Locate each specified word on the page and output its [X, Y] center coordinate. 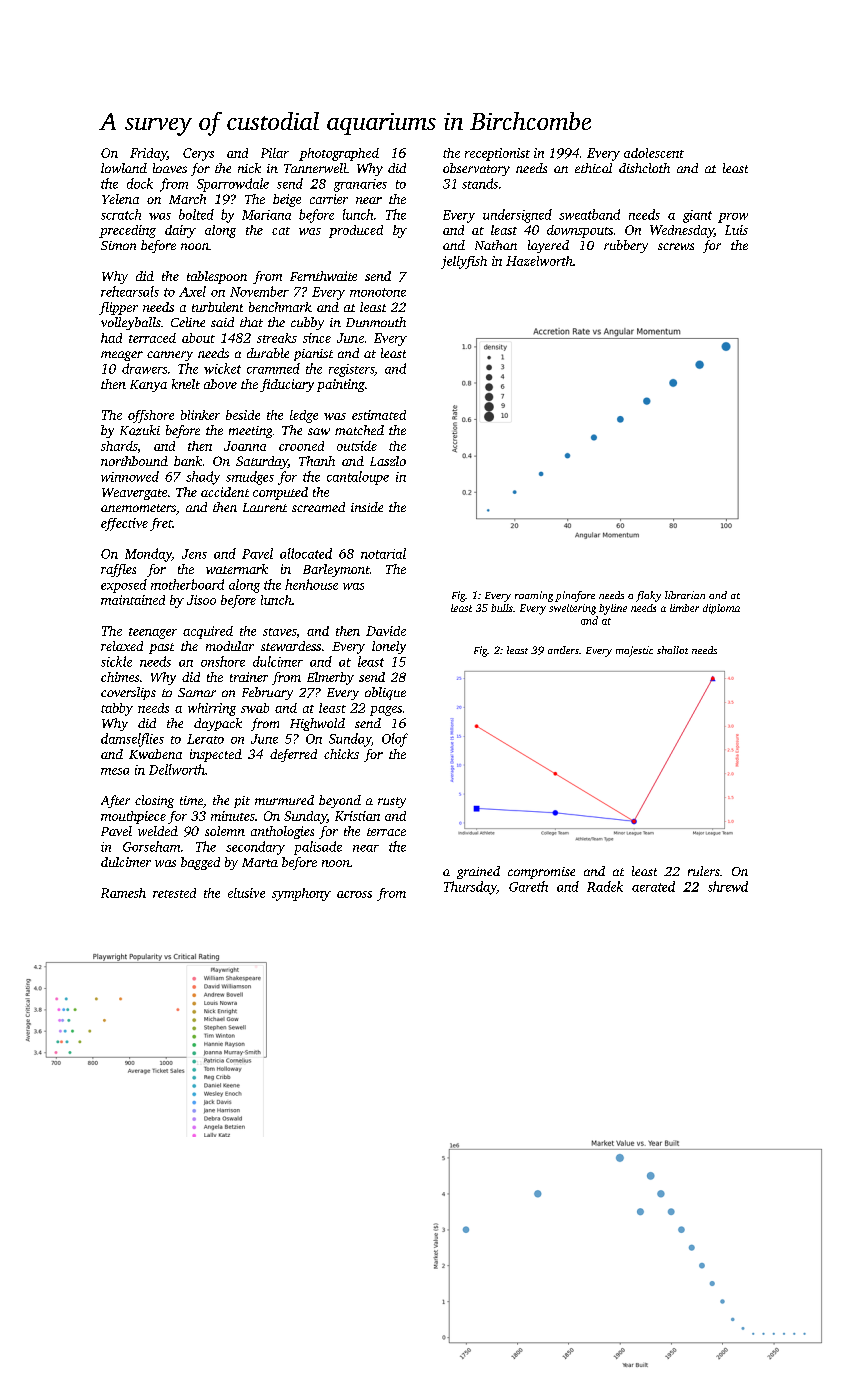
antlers [563, 650]
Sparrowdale [233, 185]
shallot [672, 650]
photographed [339, 154]
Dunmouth [376, 322]
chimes [120, 677]
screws [676, 246]
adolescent [654, 153]
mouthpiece [133, 817]
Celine [188, 322]
